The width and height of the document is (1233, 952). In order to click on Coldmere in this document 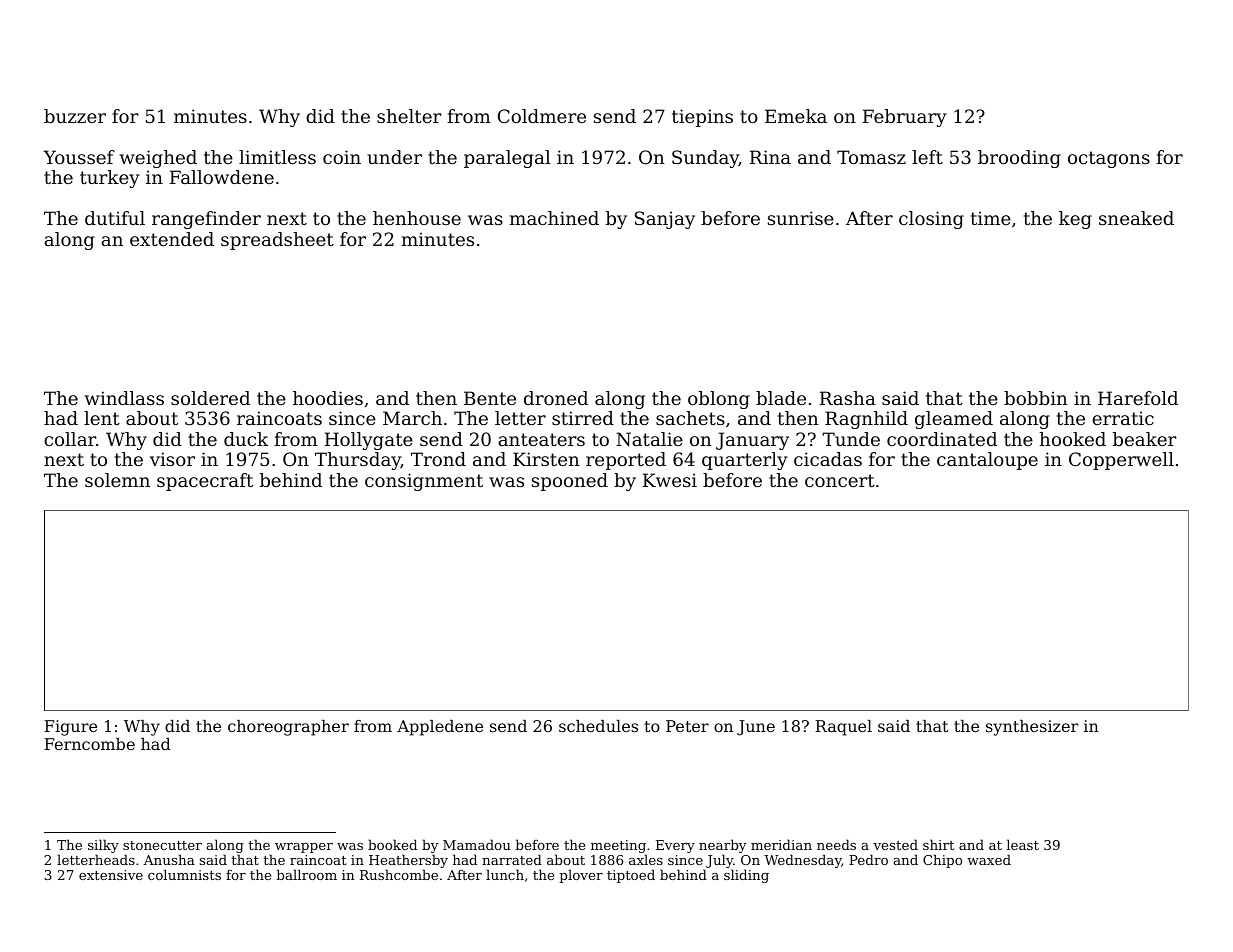, I will do `click(542, 116)`.
